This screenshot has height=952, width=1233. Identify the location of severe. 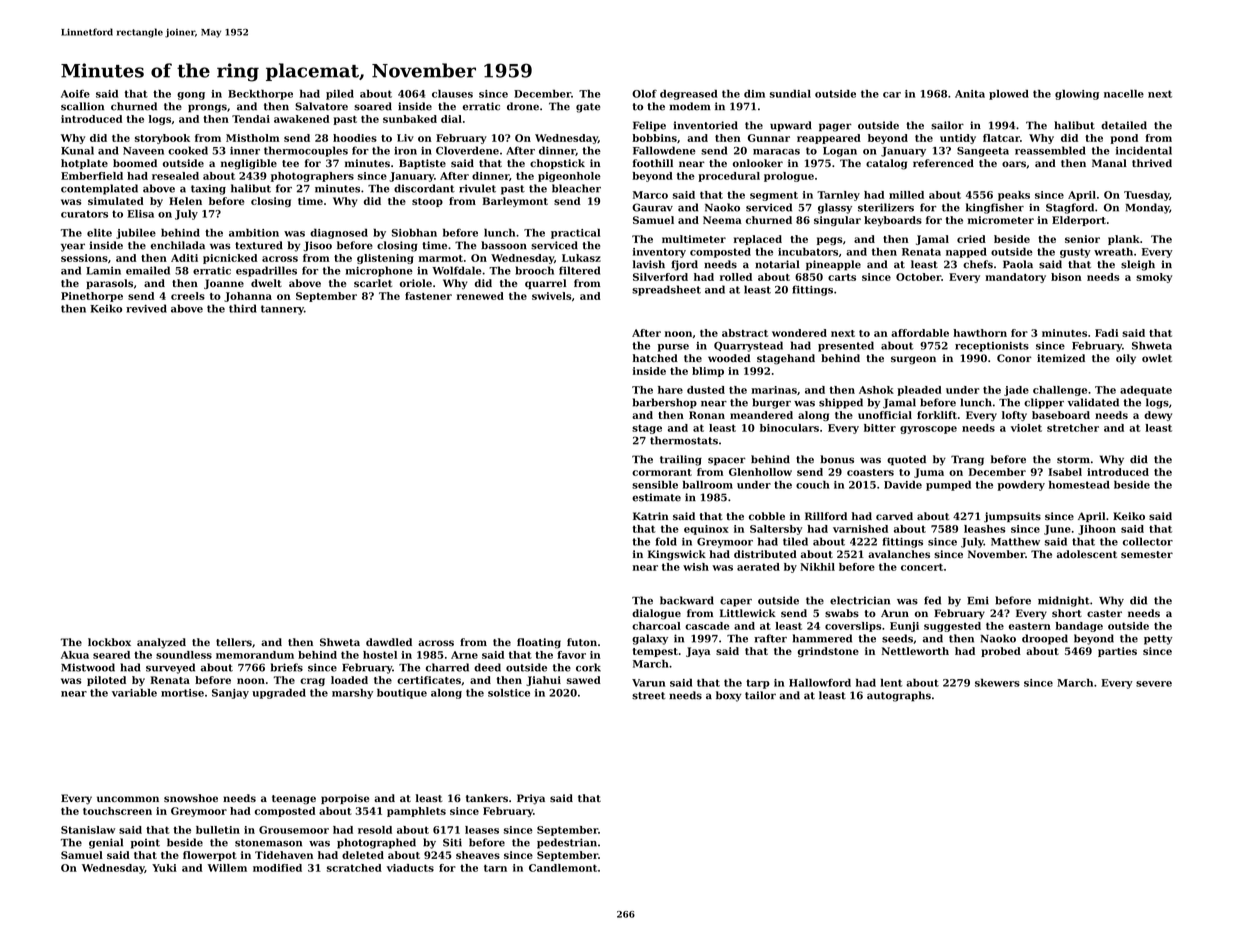
(1154, 684).
